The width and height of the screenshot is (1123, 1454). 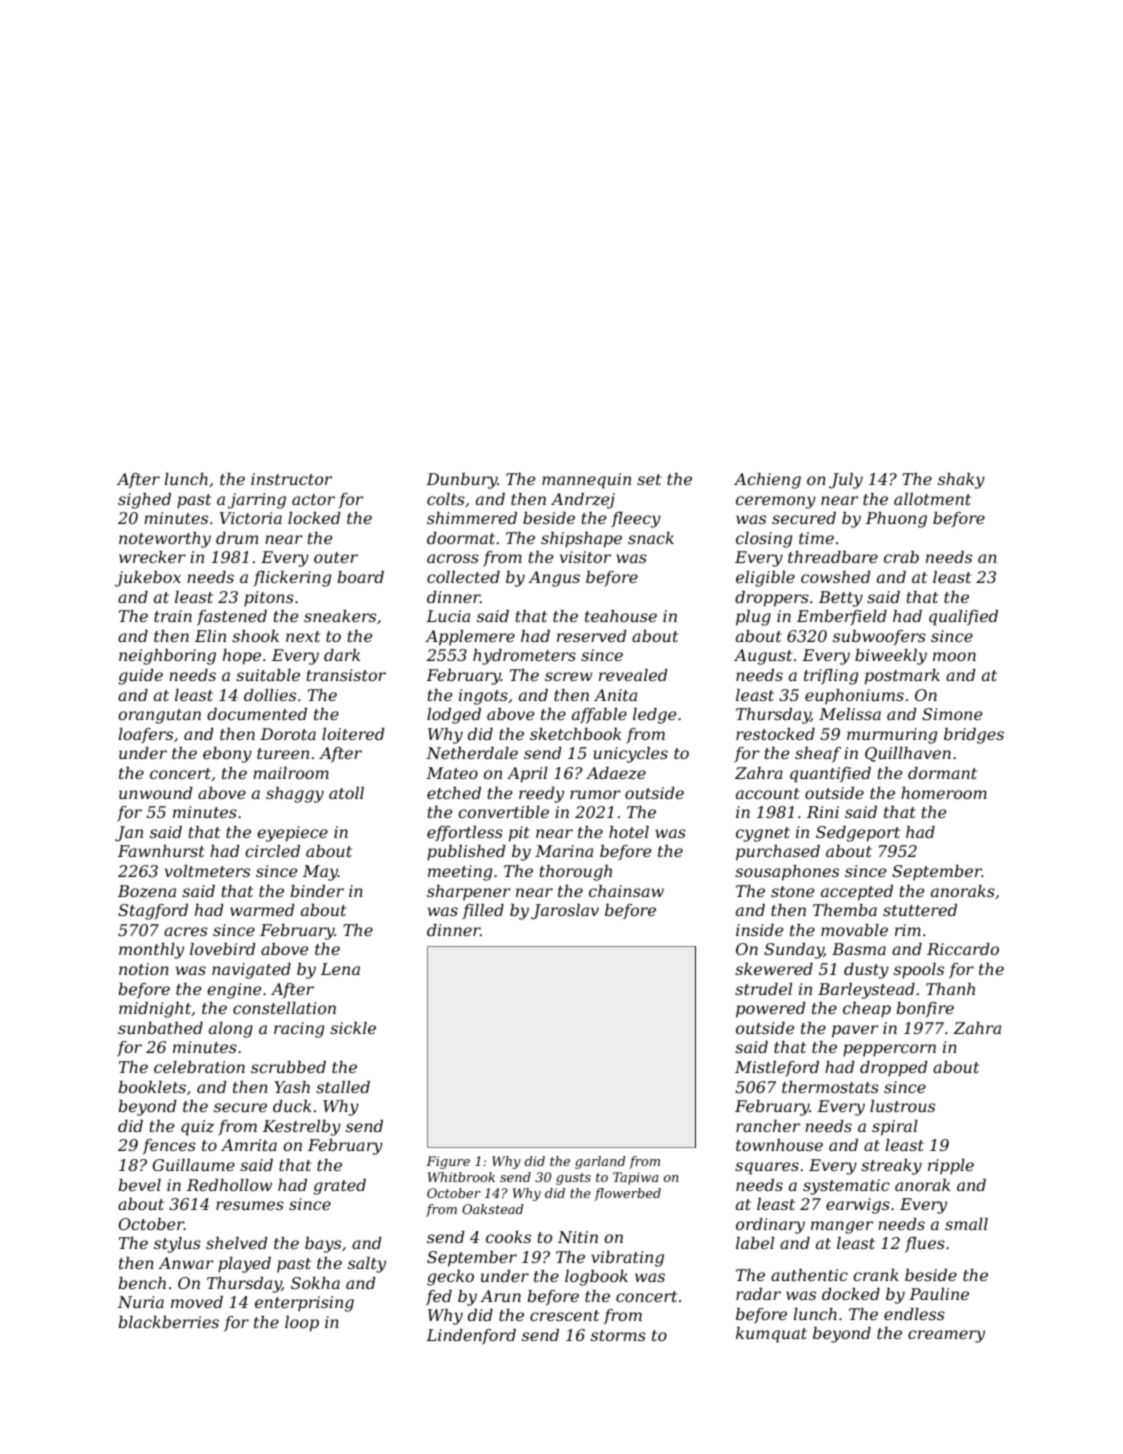 What do you see at coordinates (159, 716) in the screenshot?
I see `orangutan` at bounding box center [159, 716].
